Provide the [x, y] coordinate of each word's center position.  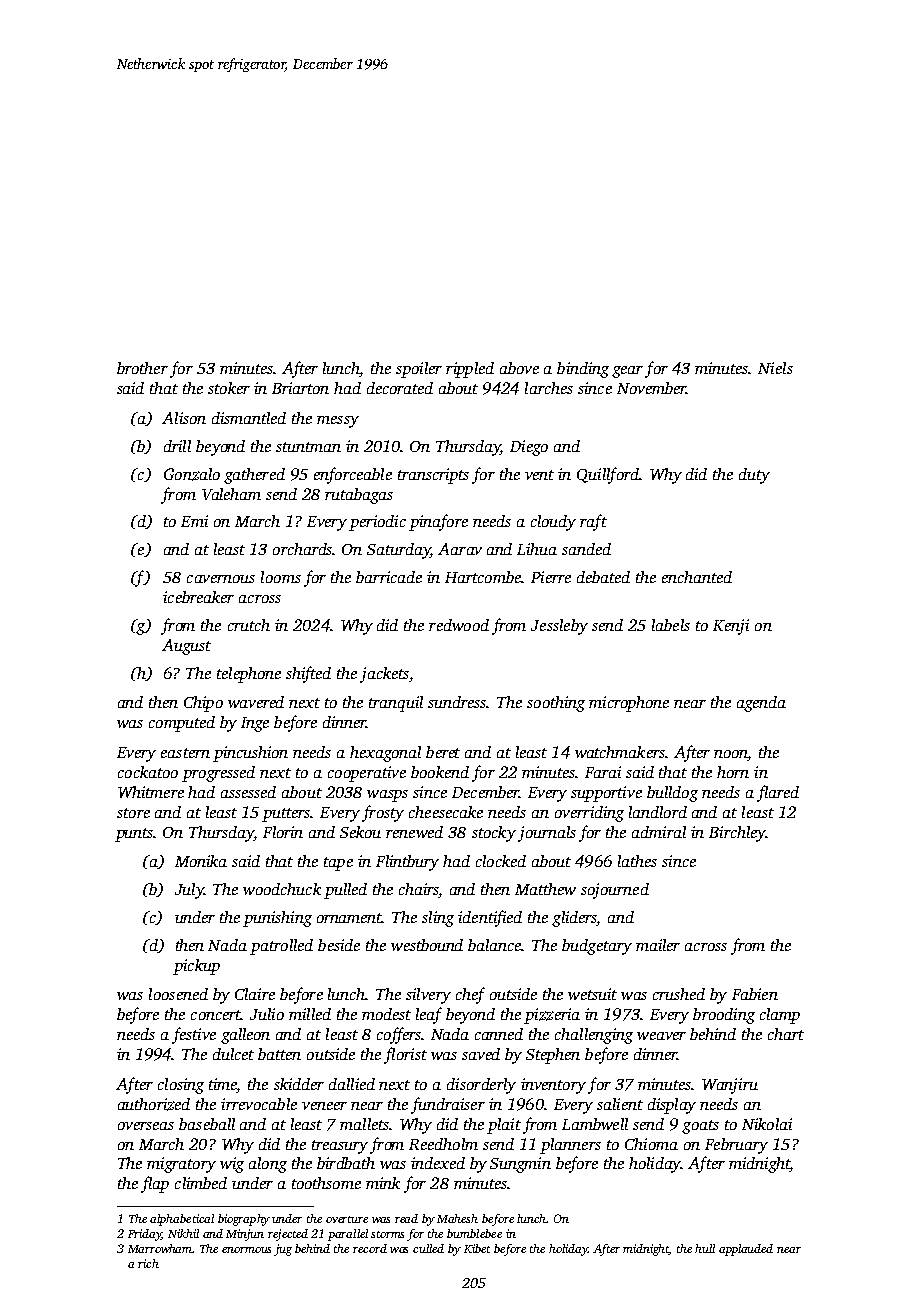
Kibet [477, 1248]
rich [148, 1263]
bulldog [672, 794]
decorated [400, 388]
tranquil [396, 704]
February [736, 1146]
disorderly [481, 1086]
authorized [154, 1104]
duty [754, 476]
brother [142, 368]
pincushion [250, 754]
